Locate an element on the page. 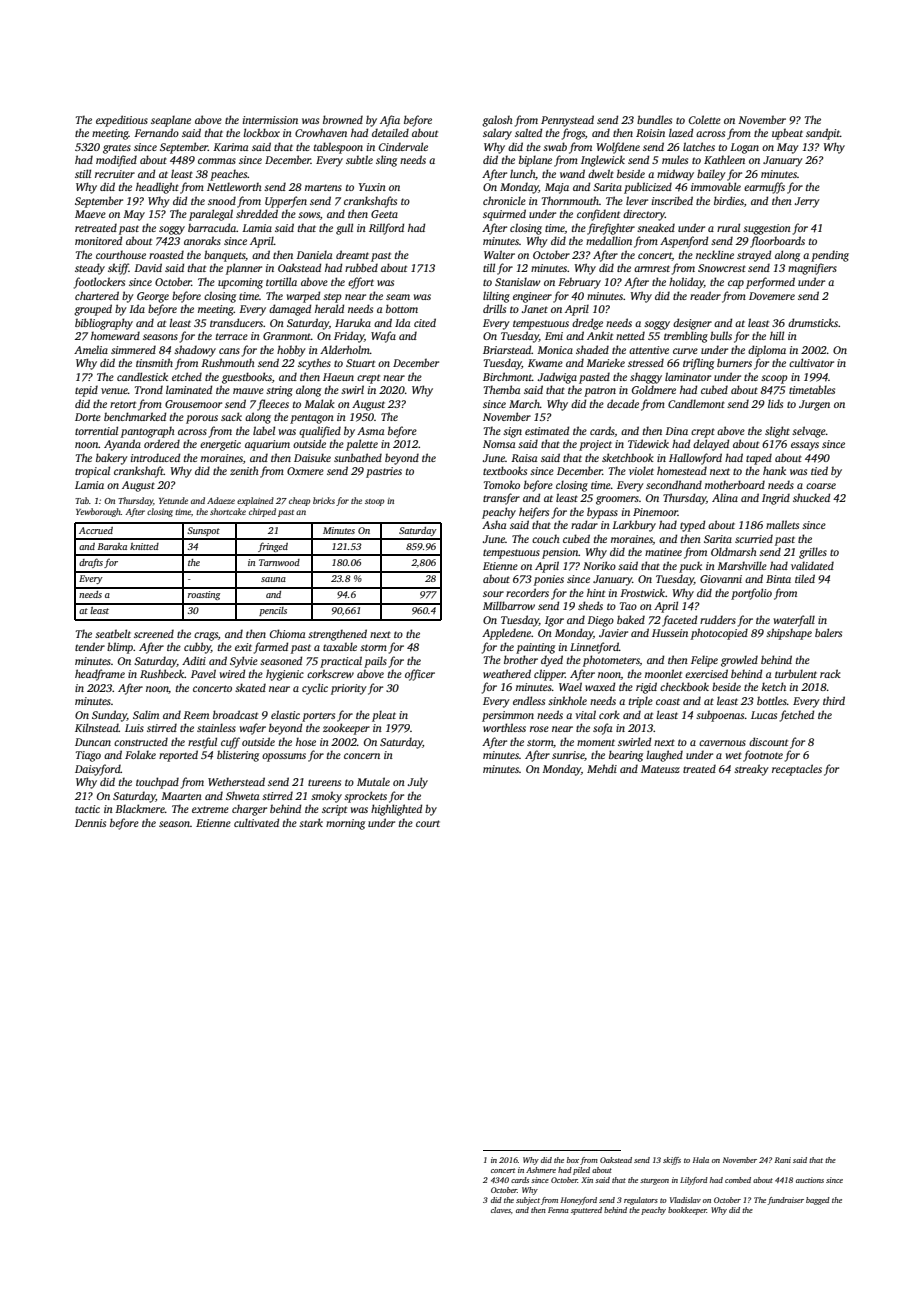  subject is located at coordinates (528, 1201).
